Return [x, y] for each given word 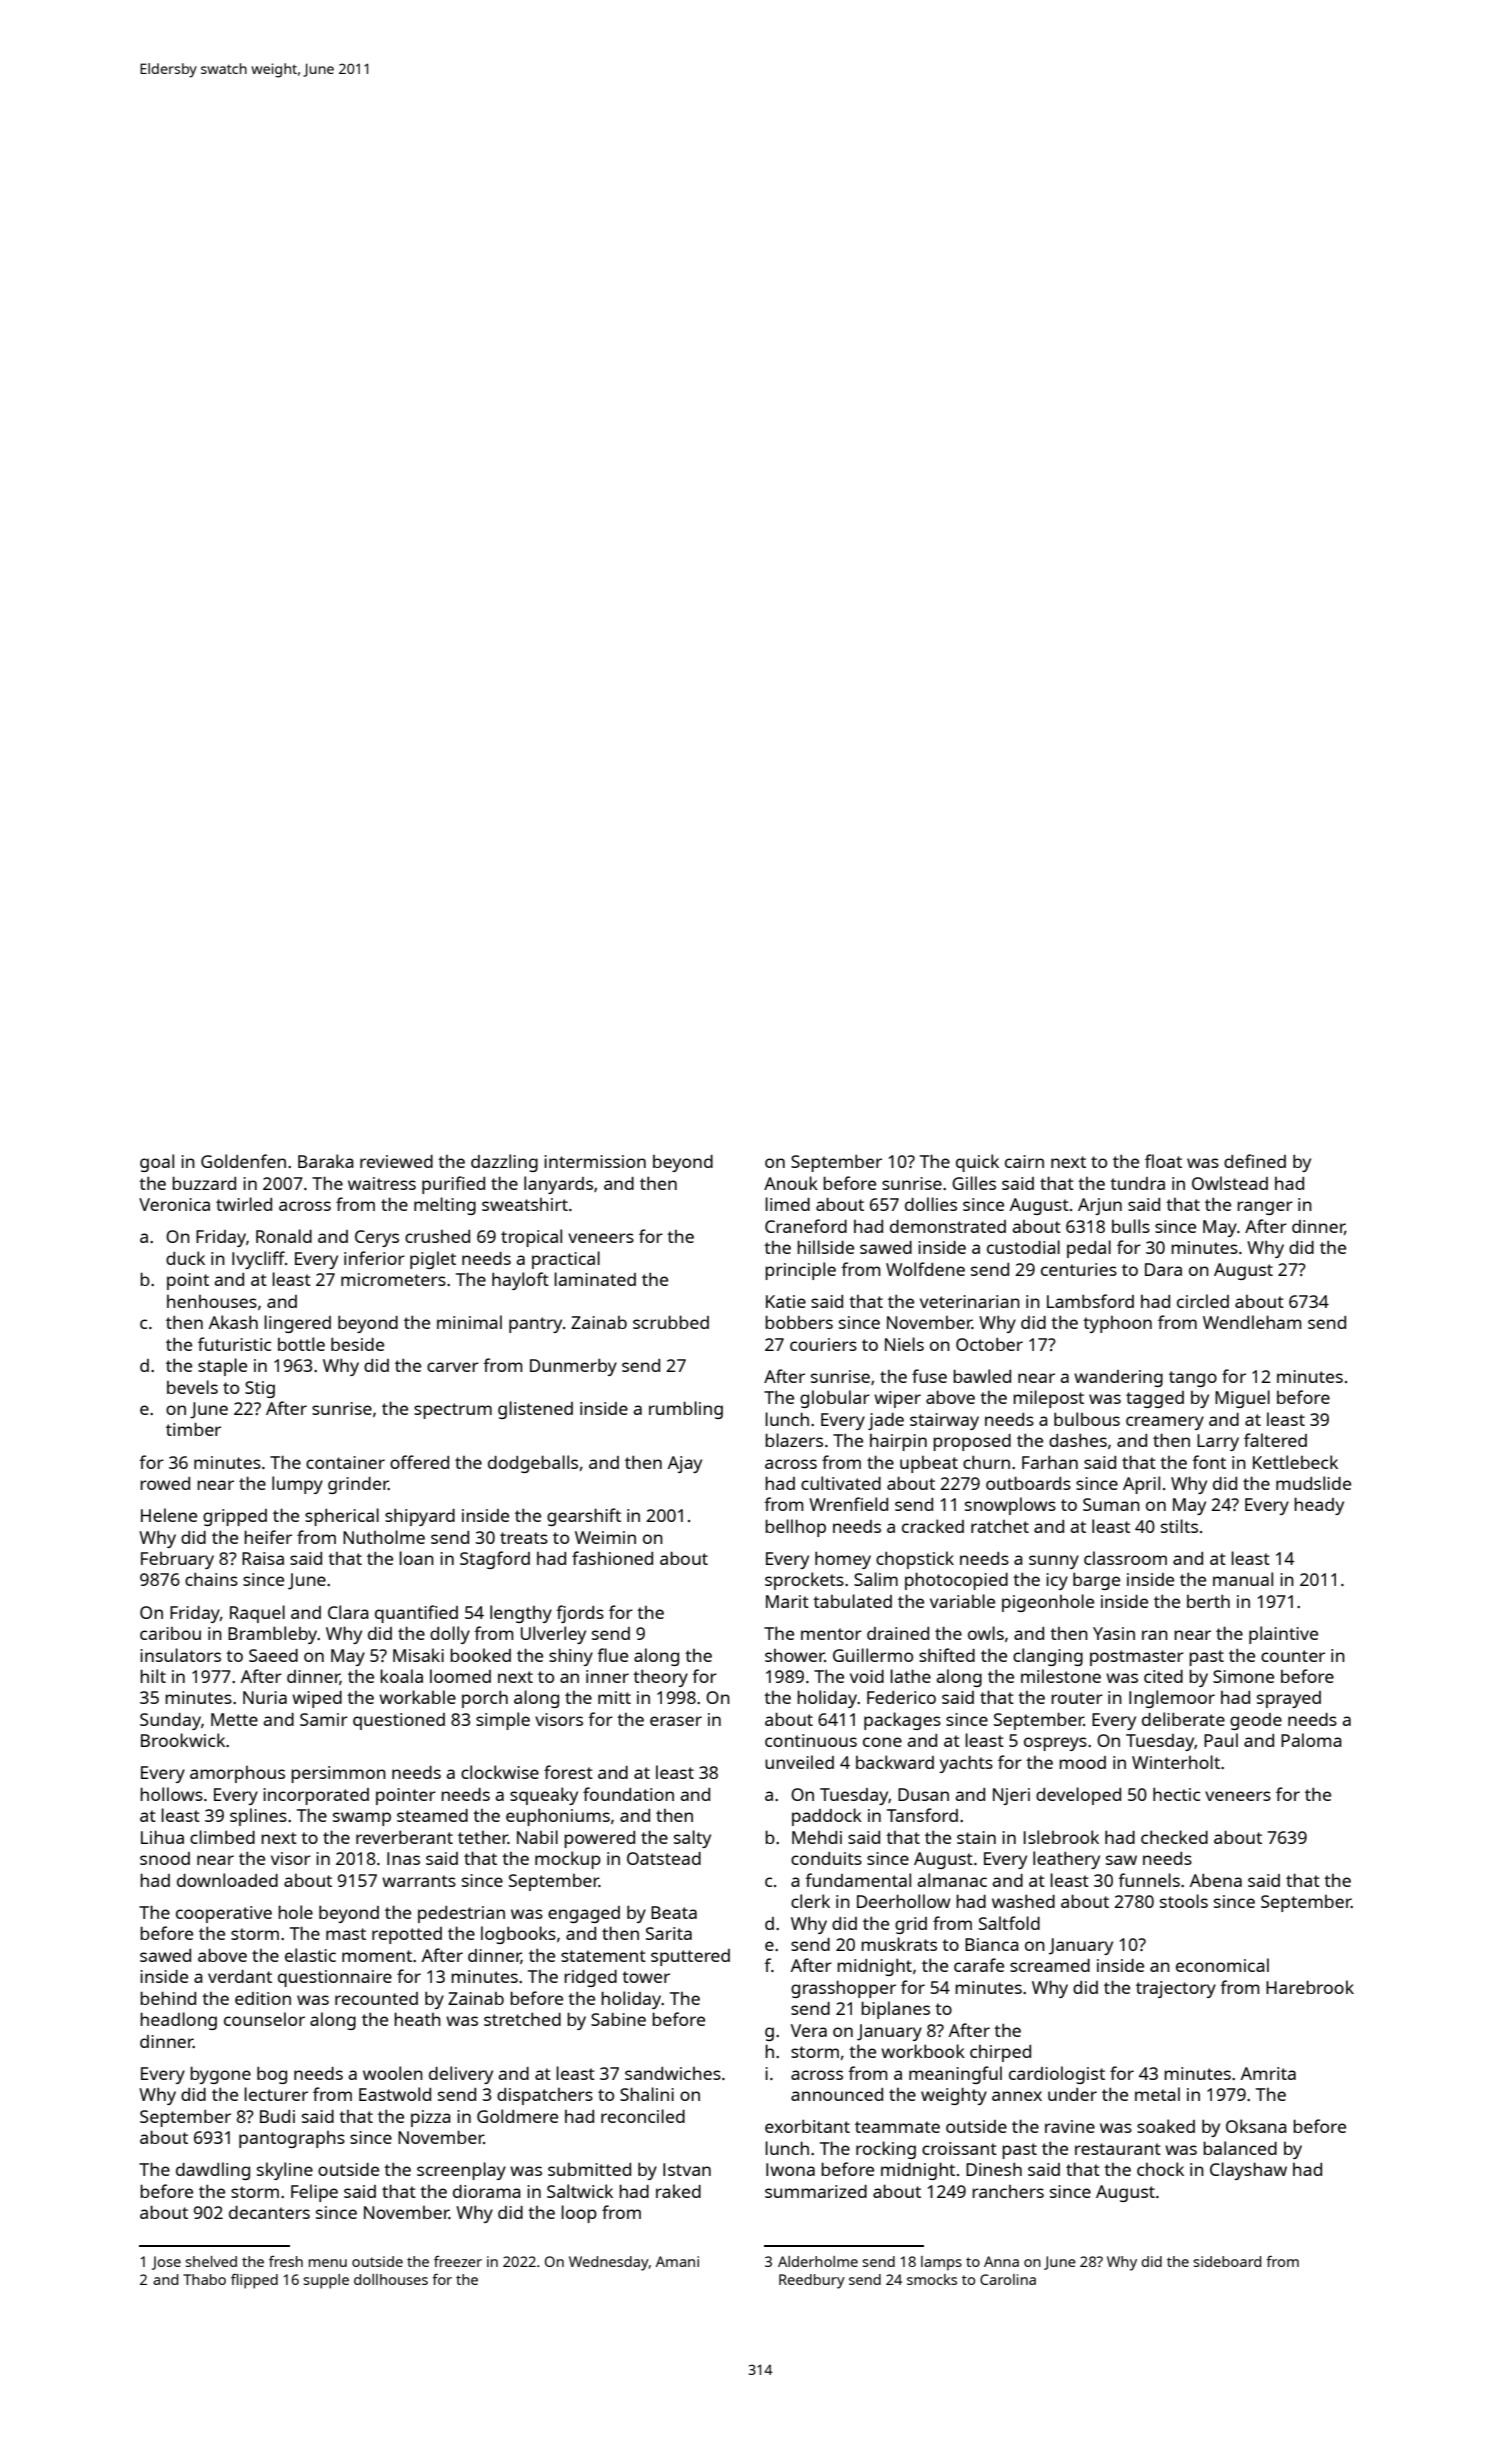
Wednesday [609, 2263]
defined [1255, 1161]
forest [568, 1772]
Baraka [326, 1161]
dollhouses [391, 2279]
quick [977, 1163]
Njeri [1011, 1796]
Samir [324, 1719]
